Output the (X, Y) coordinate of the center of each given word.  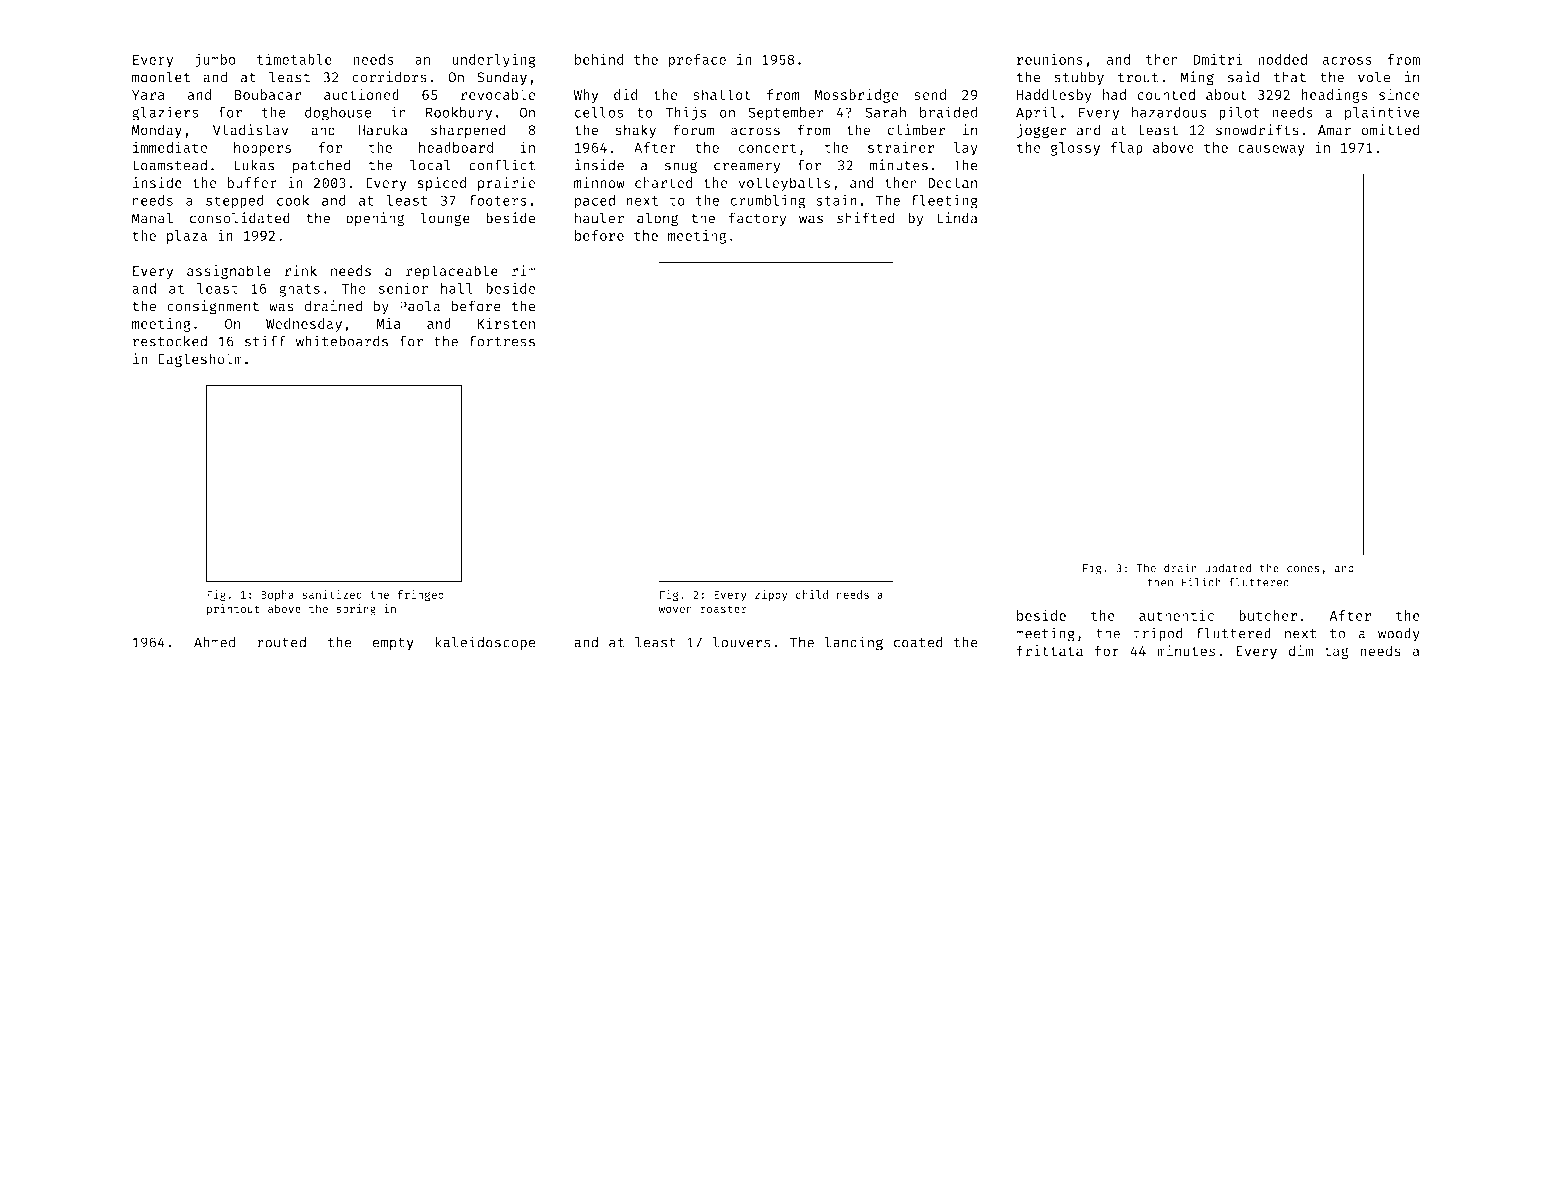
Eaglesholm (200, 360)
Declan (952, 182)
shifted (866, 218)
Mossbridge (856, 96)
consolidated (240, 218)
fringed (421, 596)
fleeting (944, 201)
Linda (957, 218)
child (812, 594)
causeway (1271, 150)
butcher (1268, 615)
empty (393, 644)
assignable (229, 272)
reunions (1050, 59)
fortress (502, 341)
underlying (494, 61)
